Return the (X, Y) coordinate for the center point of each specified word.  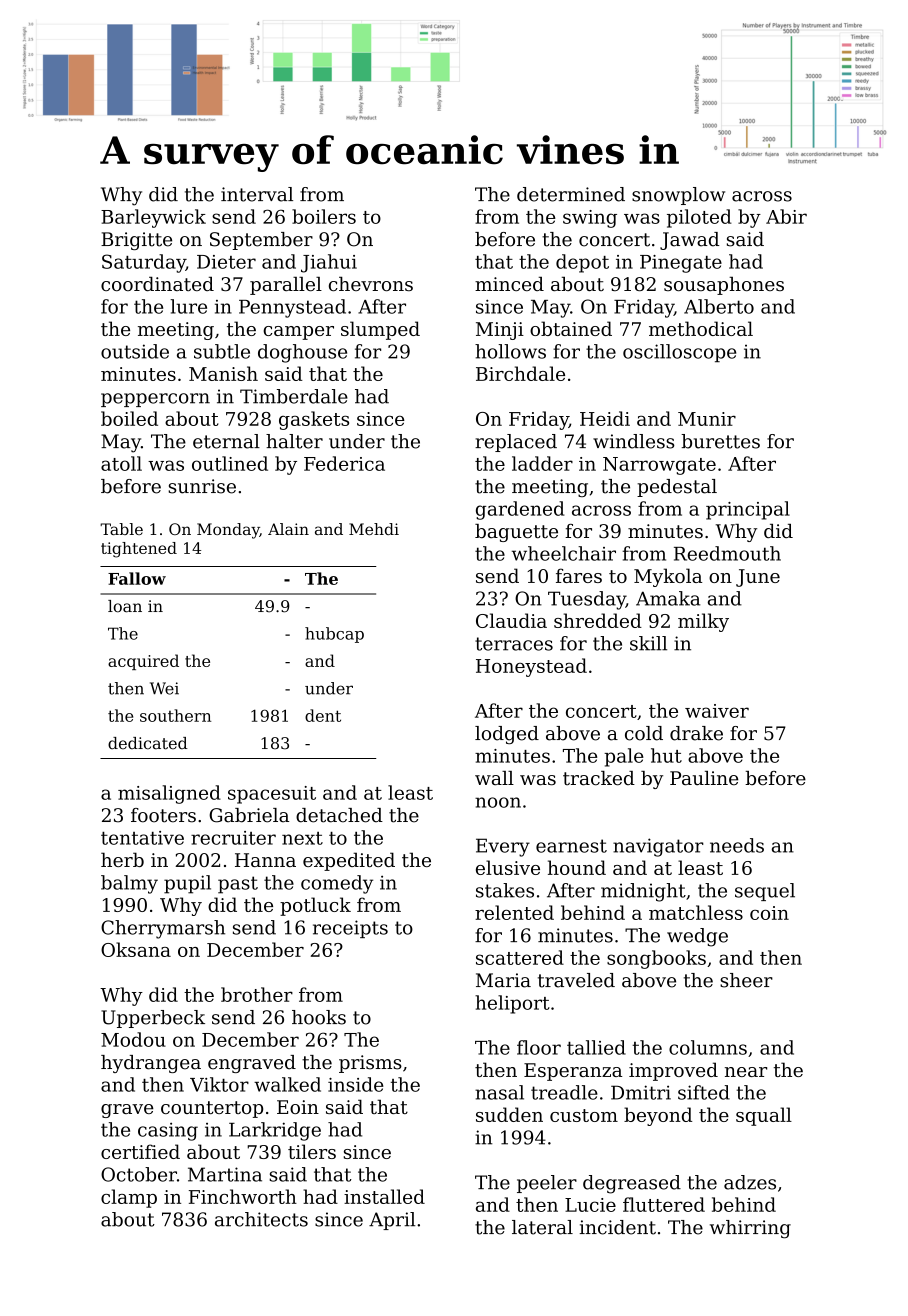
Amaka (668, 598)
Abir (786, 216)
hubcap (334, 635)
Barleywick (153, 218)
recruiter (233, 838)
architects (261, 1219)
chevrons (371, 284)
